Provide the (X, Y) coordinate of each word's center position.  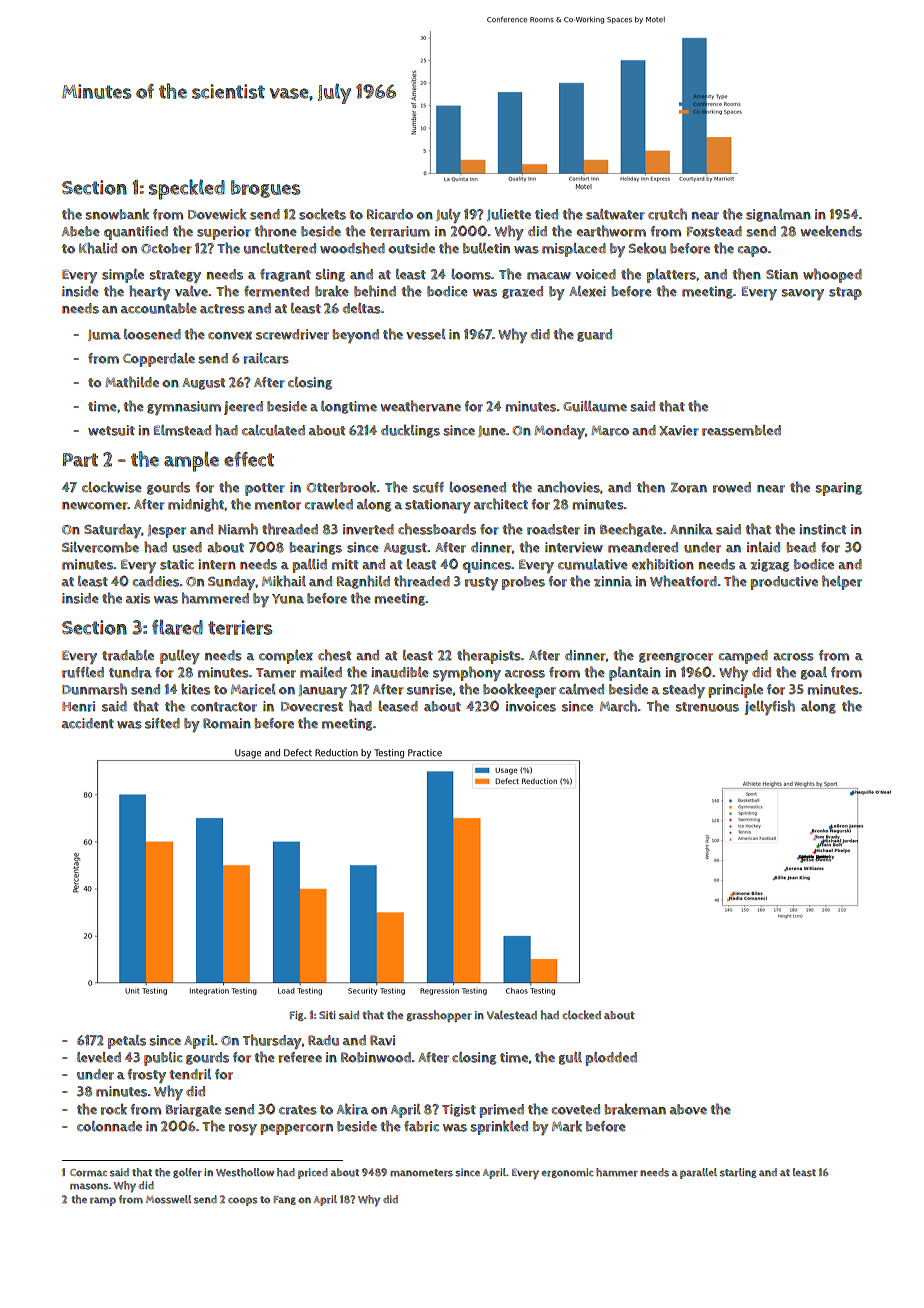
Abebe (81, 231)
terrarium (400, 231)
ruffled (83, 672)
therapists (489, 656)
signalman (778, 215)
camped (743, 657)
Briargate (193, 1110)
